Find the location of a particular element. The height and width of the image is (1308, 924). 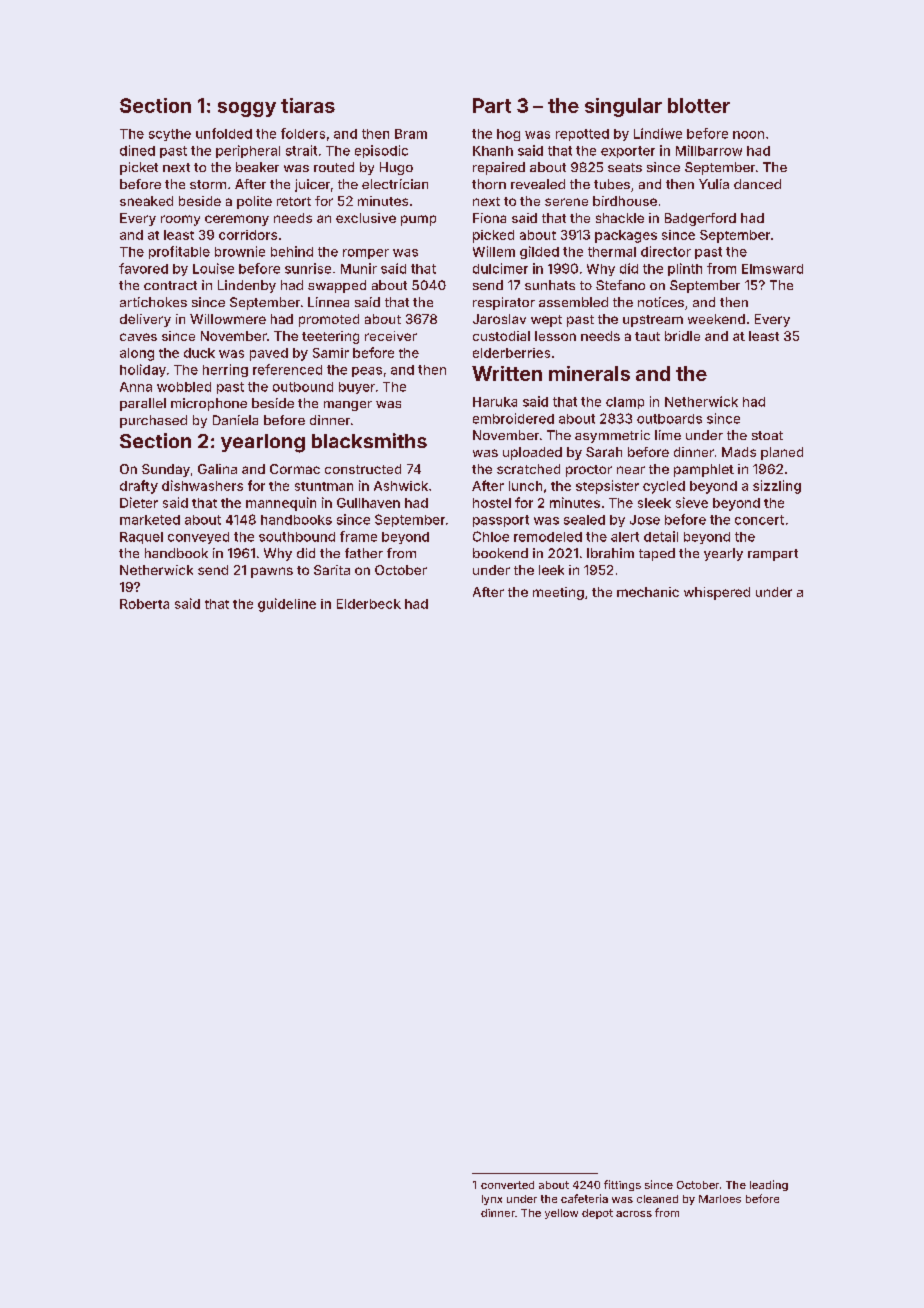

guideline is located at coordinates (287, 605).
